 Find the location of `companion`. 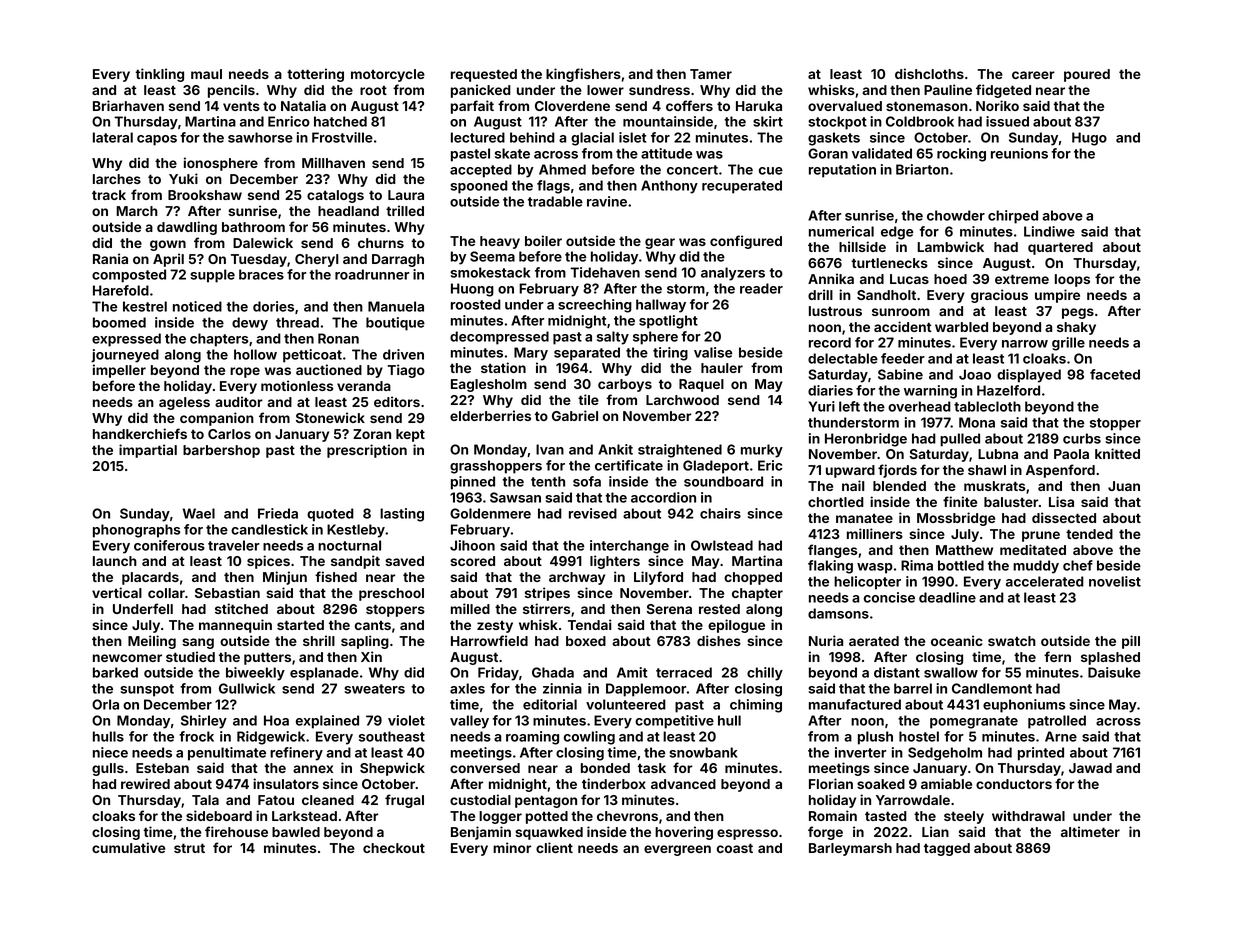

companion is located at coordinates (217, 419).
